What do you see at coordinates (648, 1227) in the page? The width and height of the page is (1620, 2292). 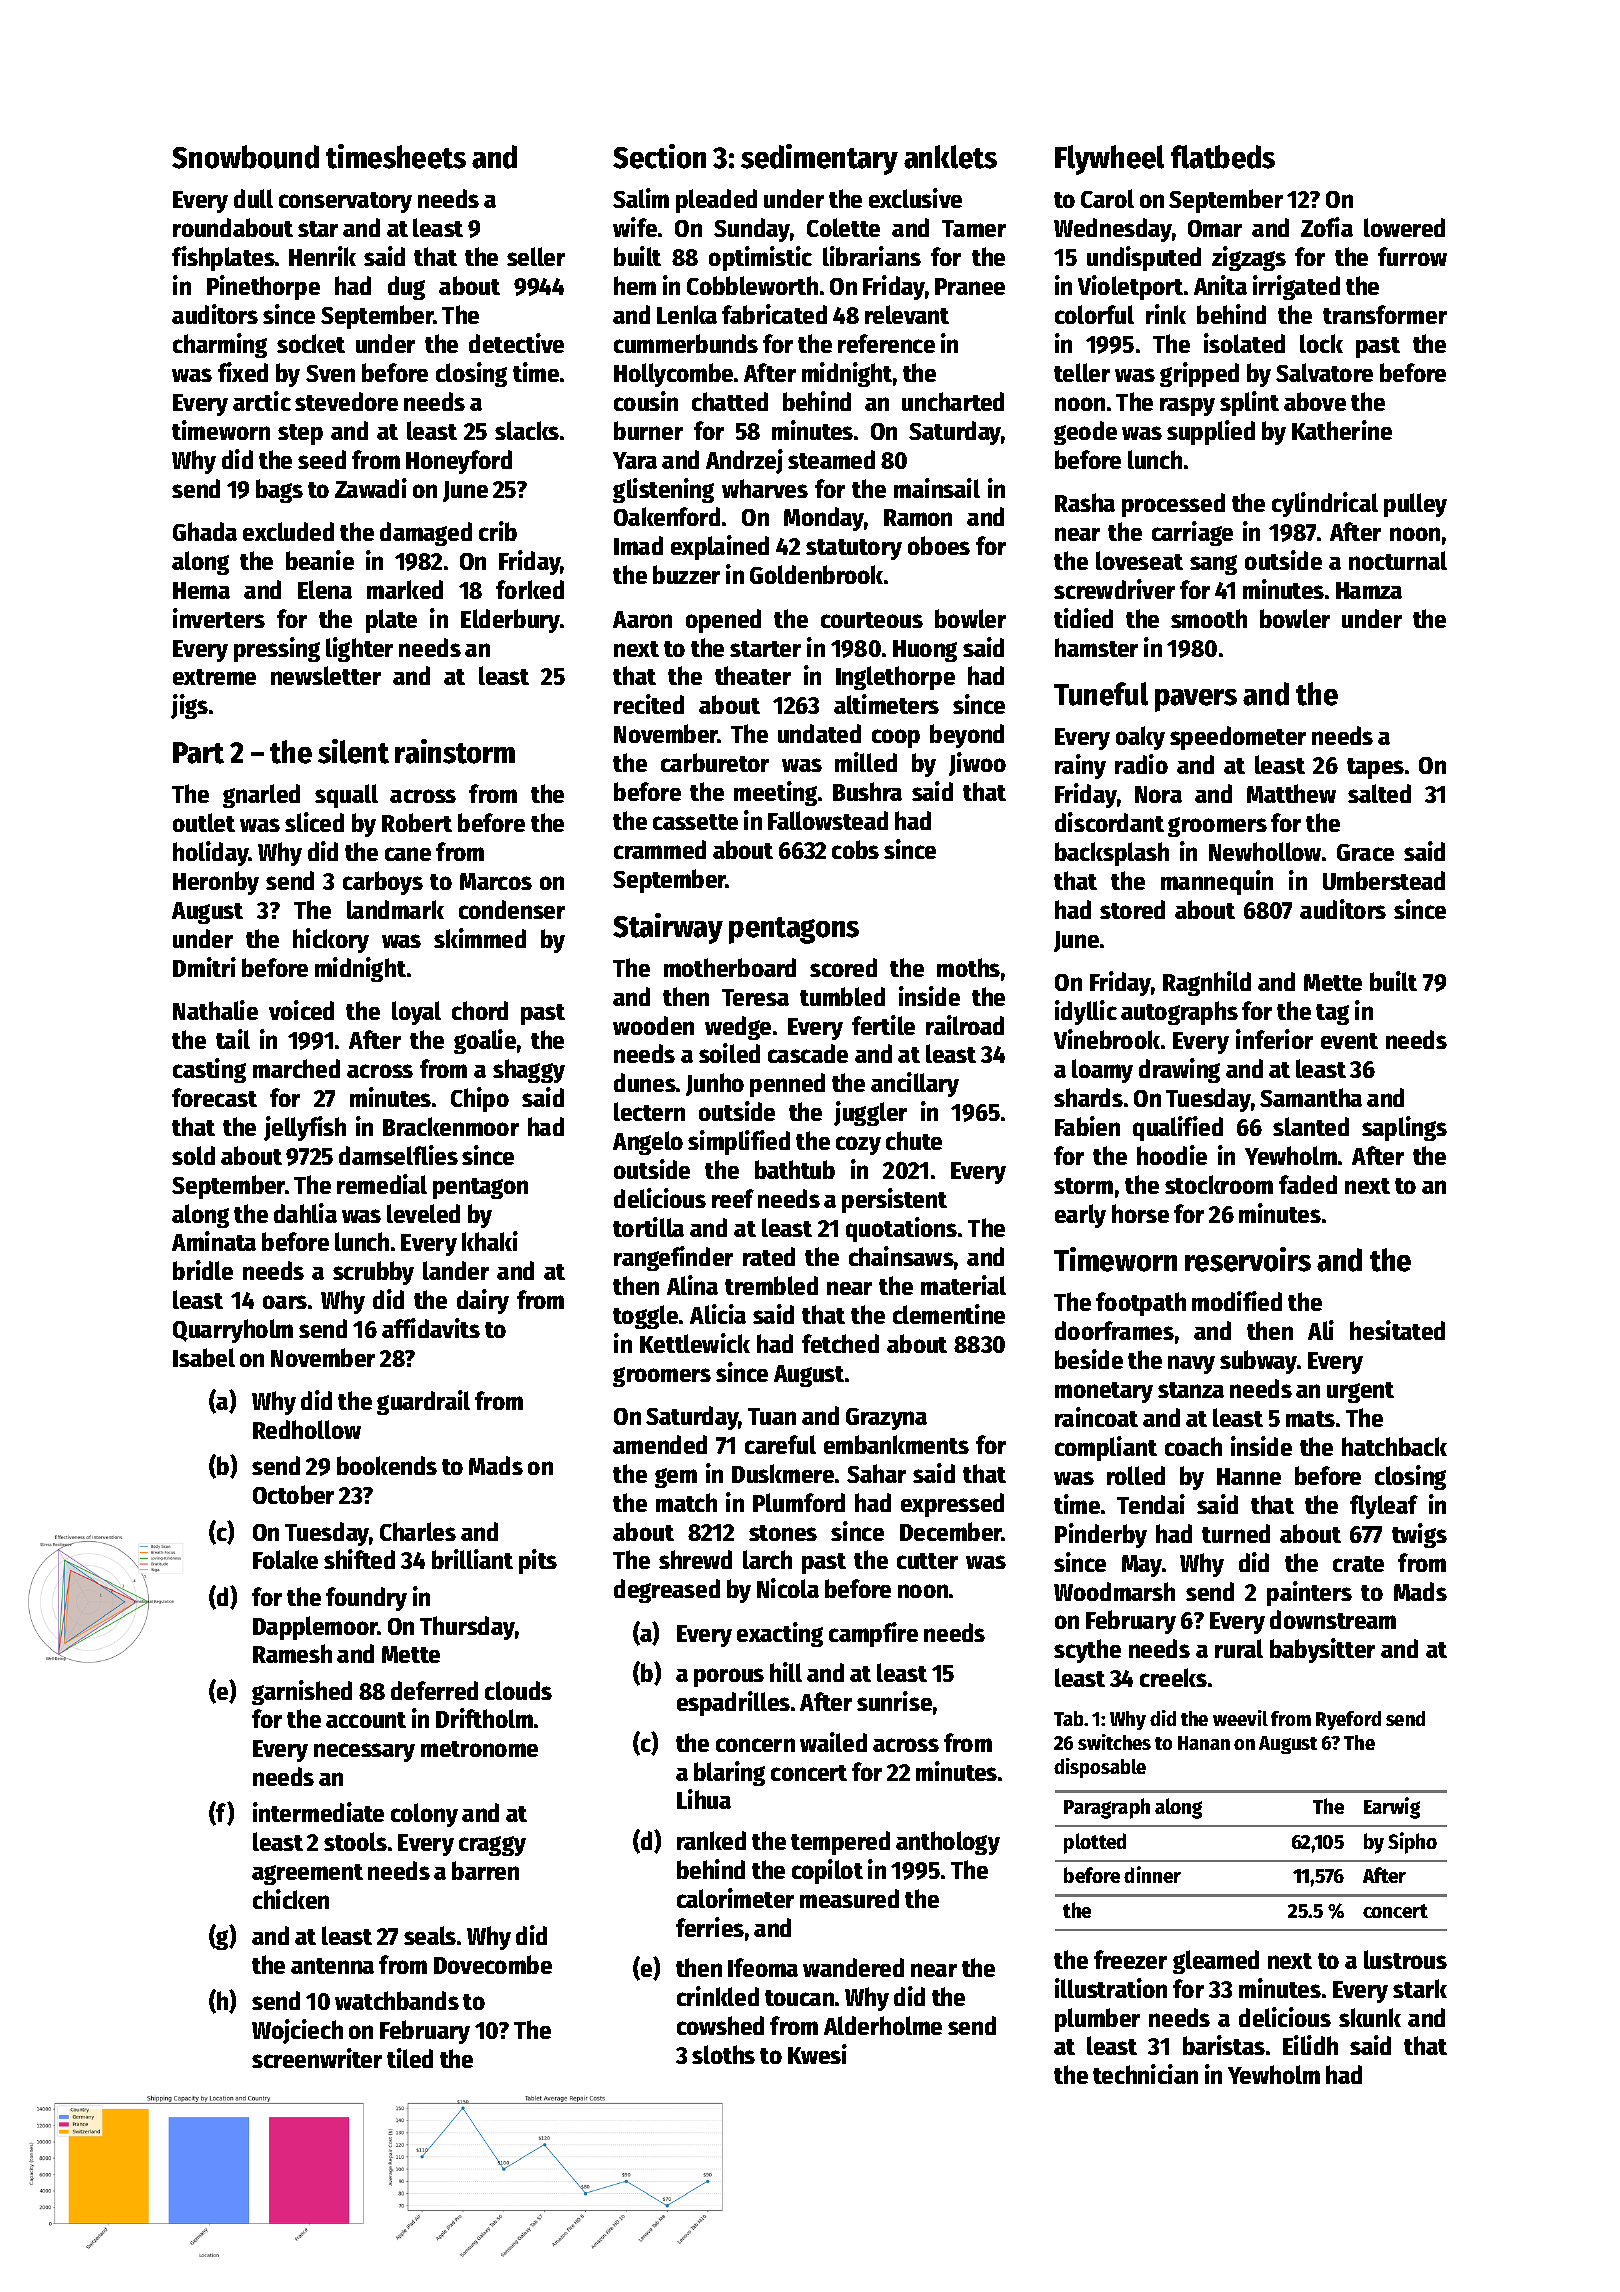 I see `tortilla` at bounding box center [648, 1227].
